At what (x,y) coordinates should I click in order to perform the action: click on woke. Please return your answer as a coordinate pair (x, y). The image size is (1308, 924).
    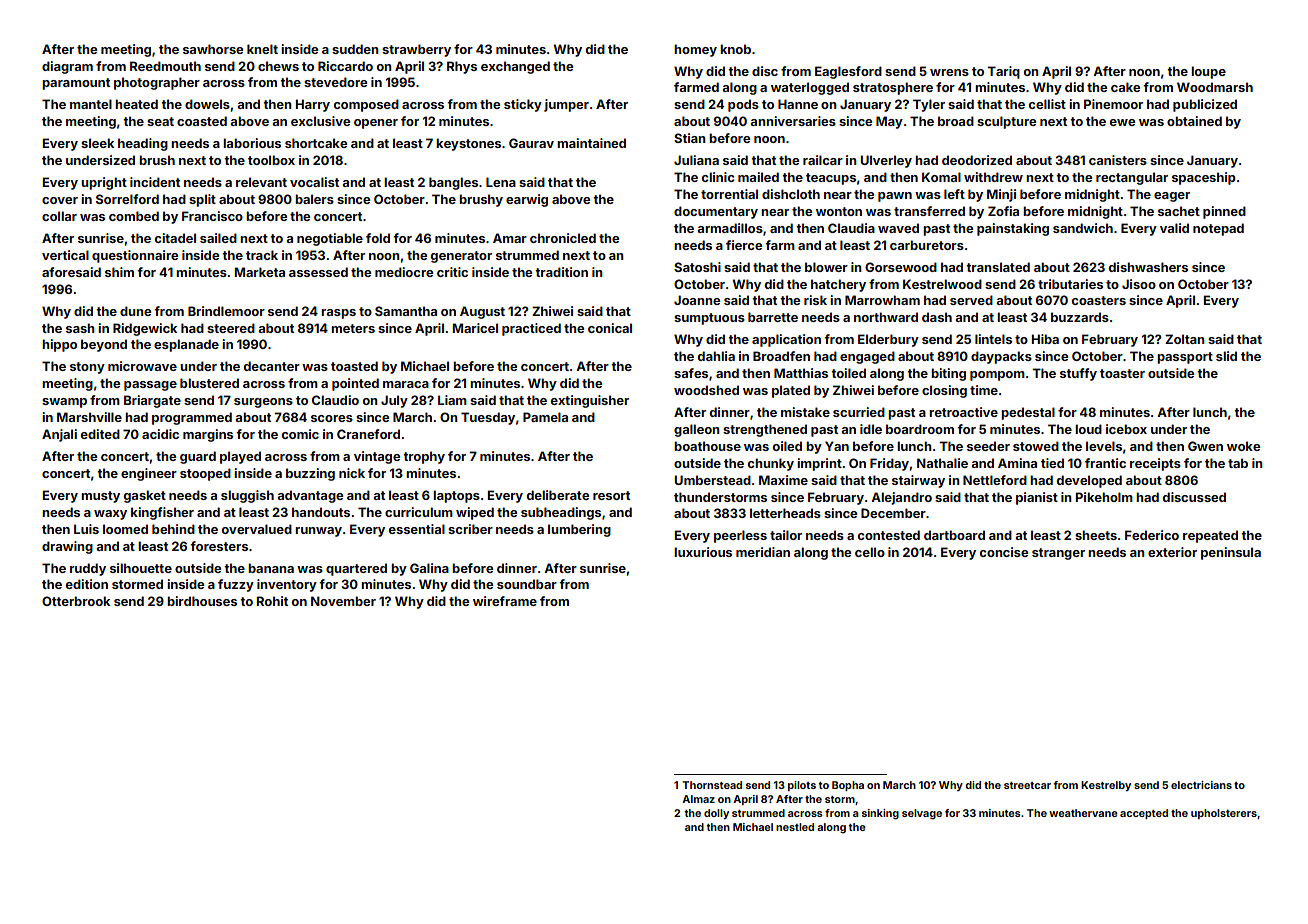
    Looking at the image, I should click on (1243, 446).
